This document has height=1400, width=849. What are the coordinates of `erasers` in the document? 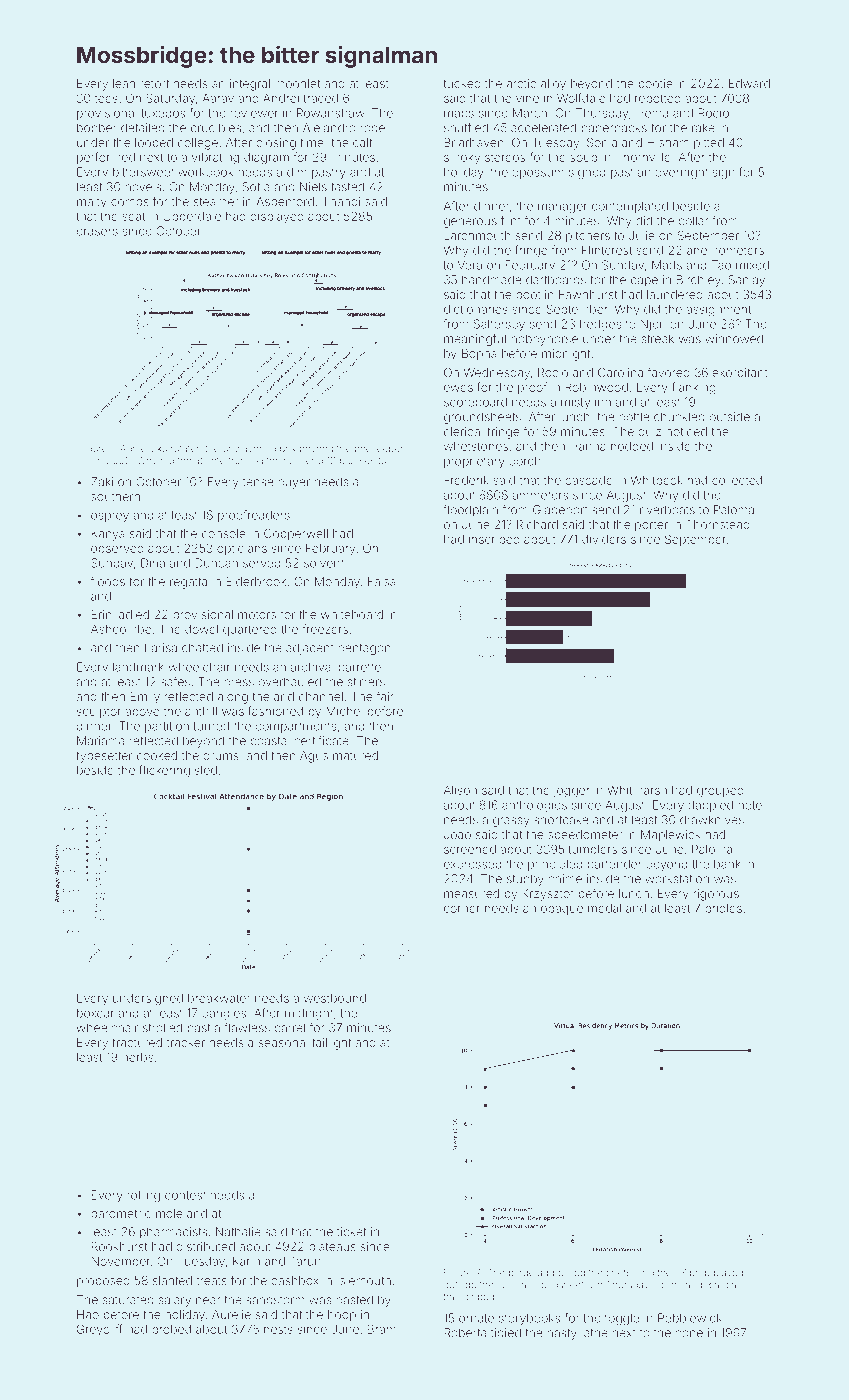 It's located at (97, 232).
